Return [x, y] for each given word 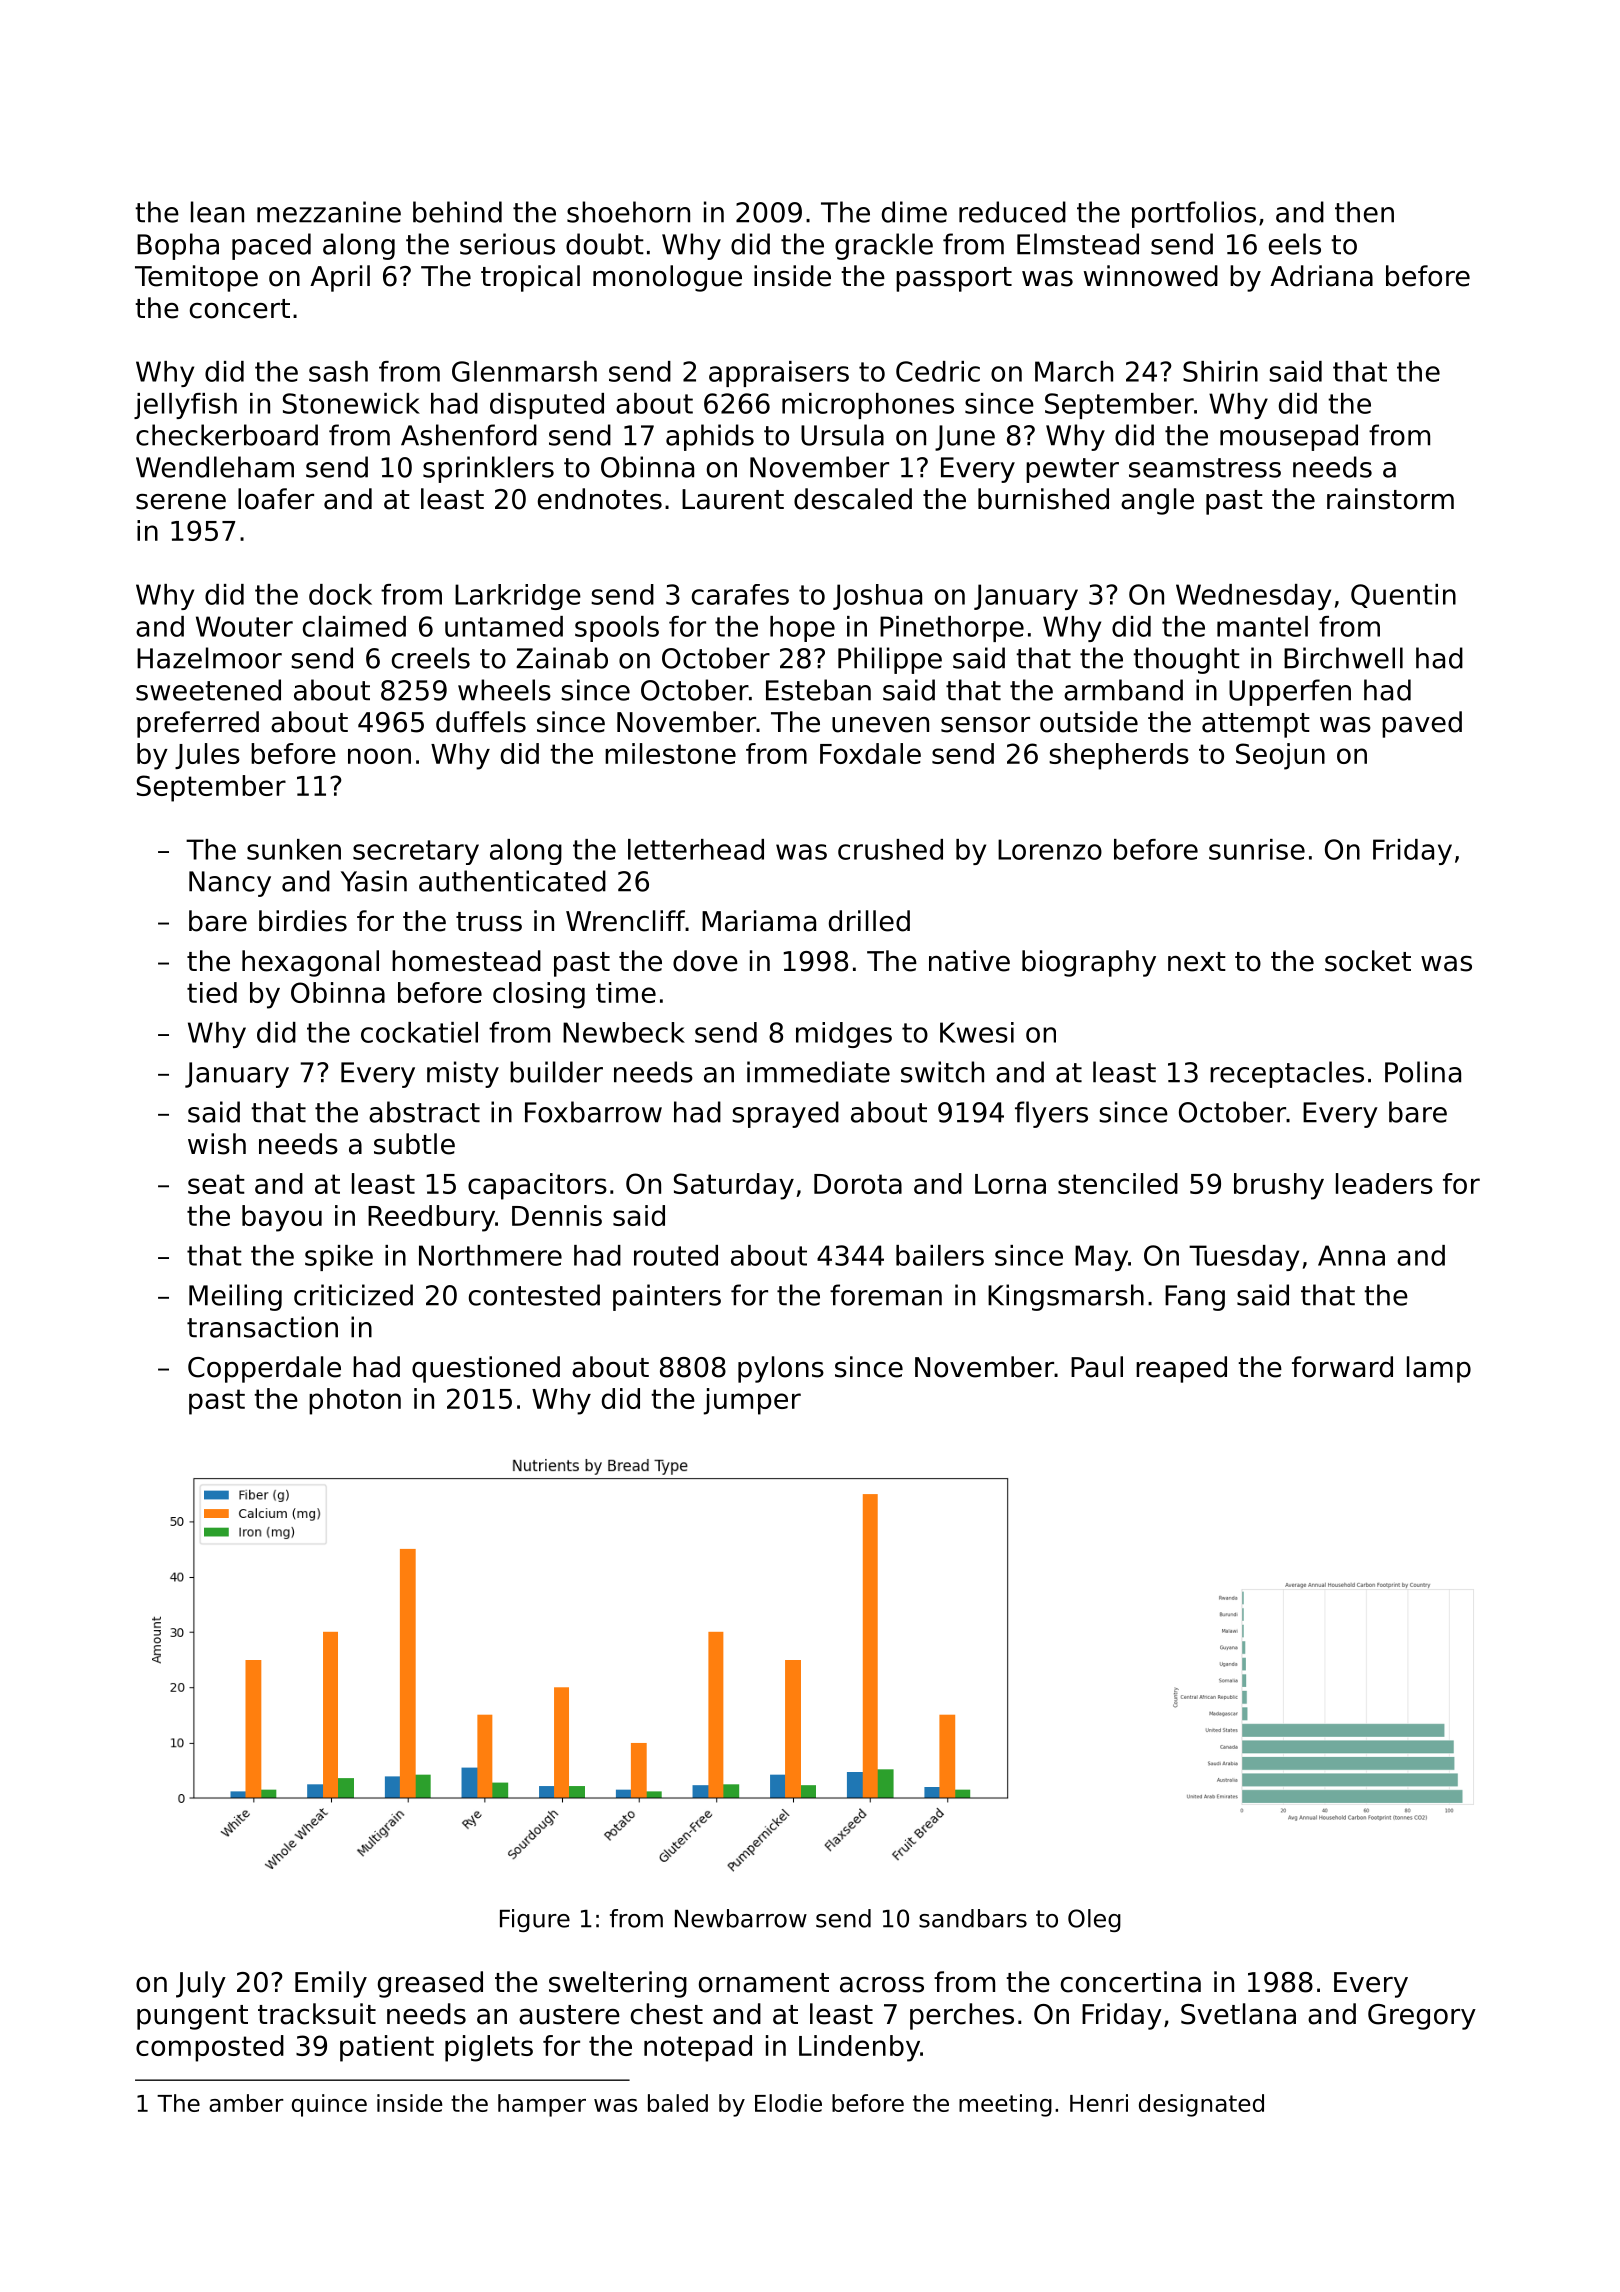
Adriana [1321, 276]
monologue [667, 278]
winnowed [1151, 276]
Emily [331, 1984]
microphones [868, 406]
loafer [276, 499]
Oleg [1094, 1920]
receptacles [1287, 1074]
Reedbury [431, 1218]
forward [1342, 1367]
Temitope [196, 278]
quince [329, 2105]
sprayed [785, 1114]
